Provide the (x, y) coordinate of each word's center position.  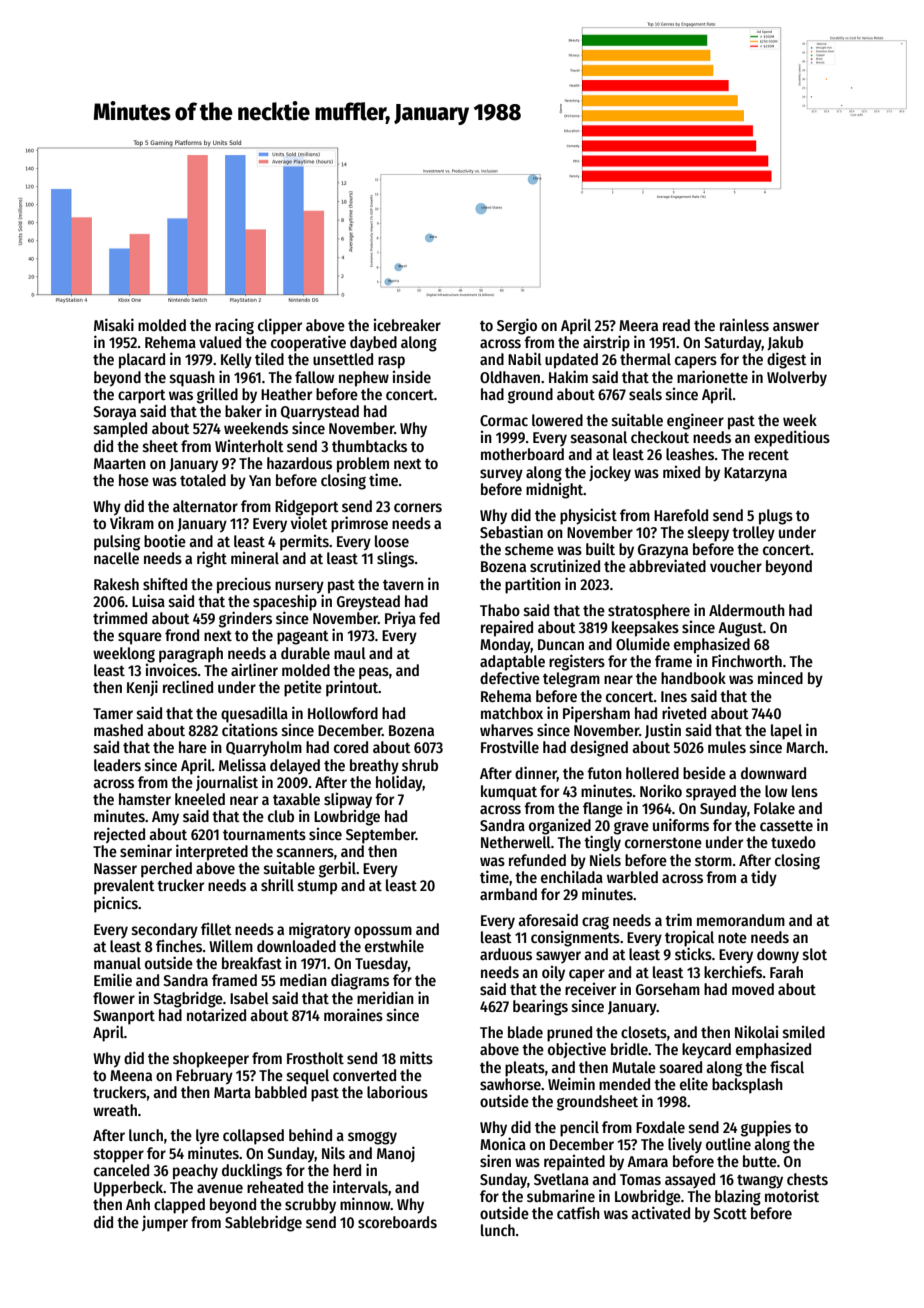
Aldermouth (747, 610)
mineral (255, 558)
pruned (569, 1034)
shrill (277, 884)
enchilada (572, 877)
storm (713, 861)
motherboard (522, 454)
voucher (736, 566)
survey (501, 475)
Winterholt (249, 446)
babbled (281, 1092)
